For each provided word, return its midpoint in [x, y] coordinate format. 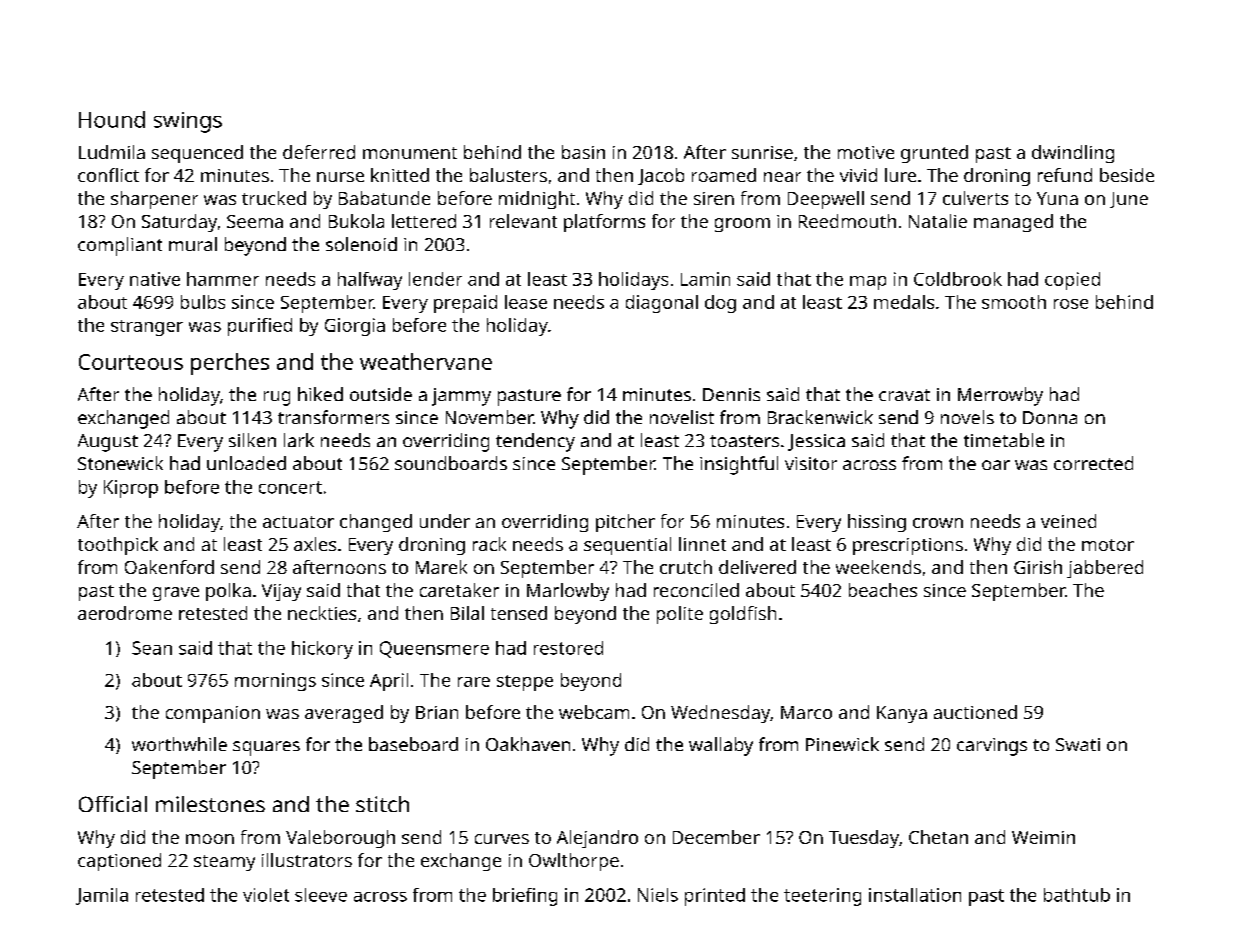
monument [410, 153]
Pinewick [842, 744]
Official [113, 804]
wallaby [721, 746]
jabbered [1105, 569]
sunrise [762, 152]
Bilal [467, 613]
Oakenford [169, 567]
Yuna [1057, 198]
